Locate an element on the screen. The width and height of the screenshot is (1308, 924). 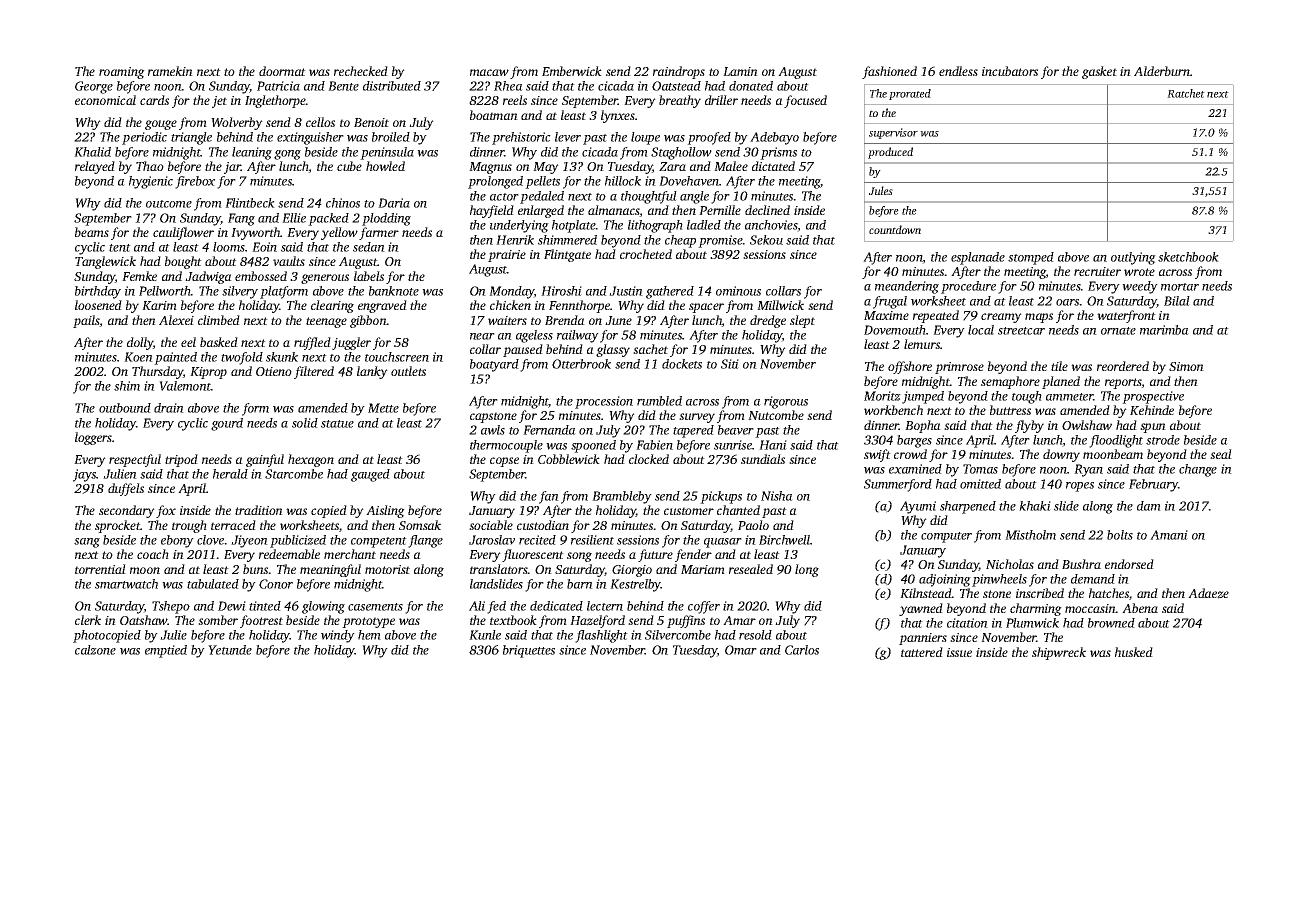
Fernanda is located at coordinates (549, 430).
